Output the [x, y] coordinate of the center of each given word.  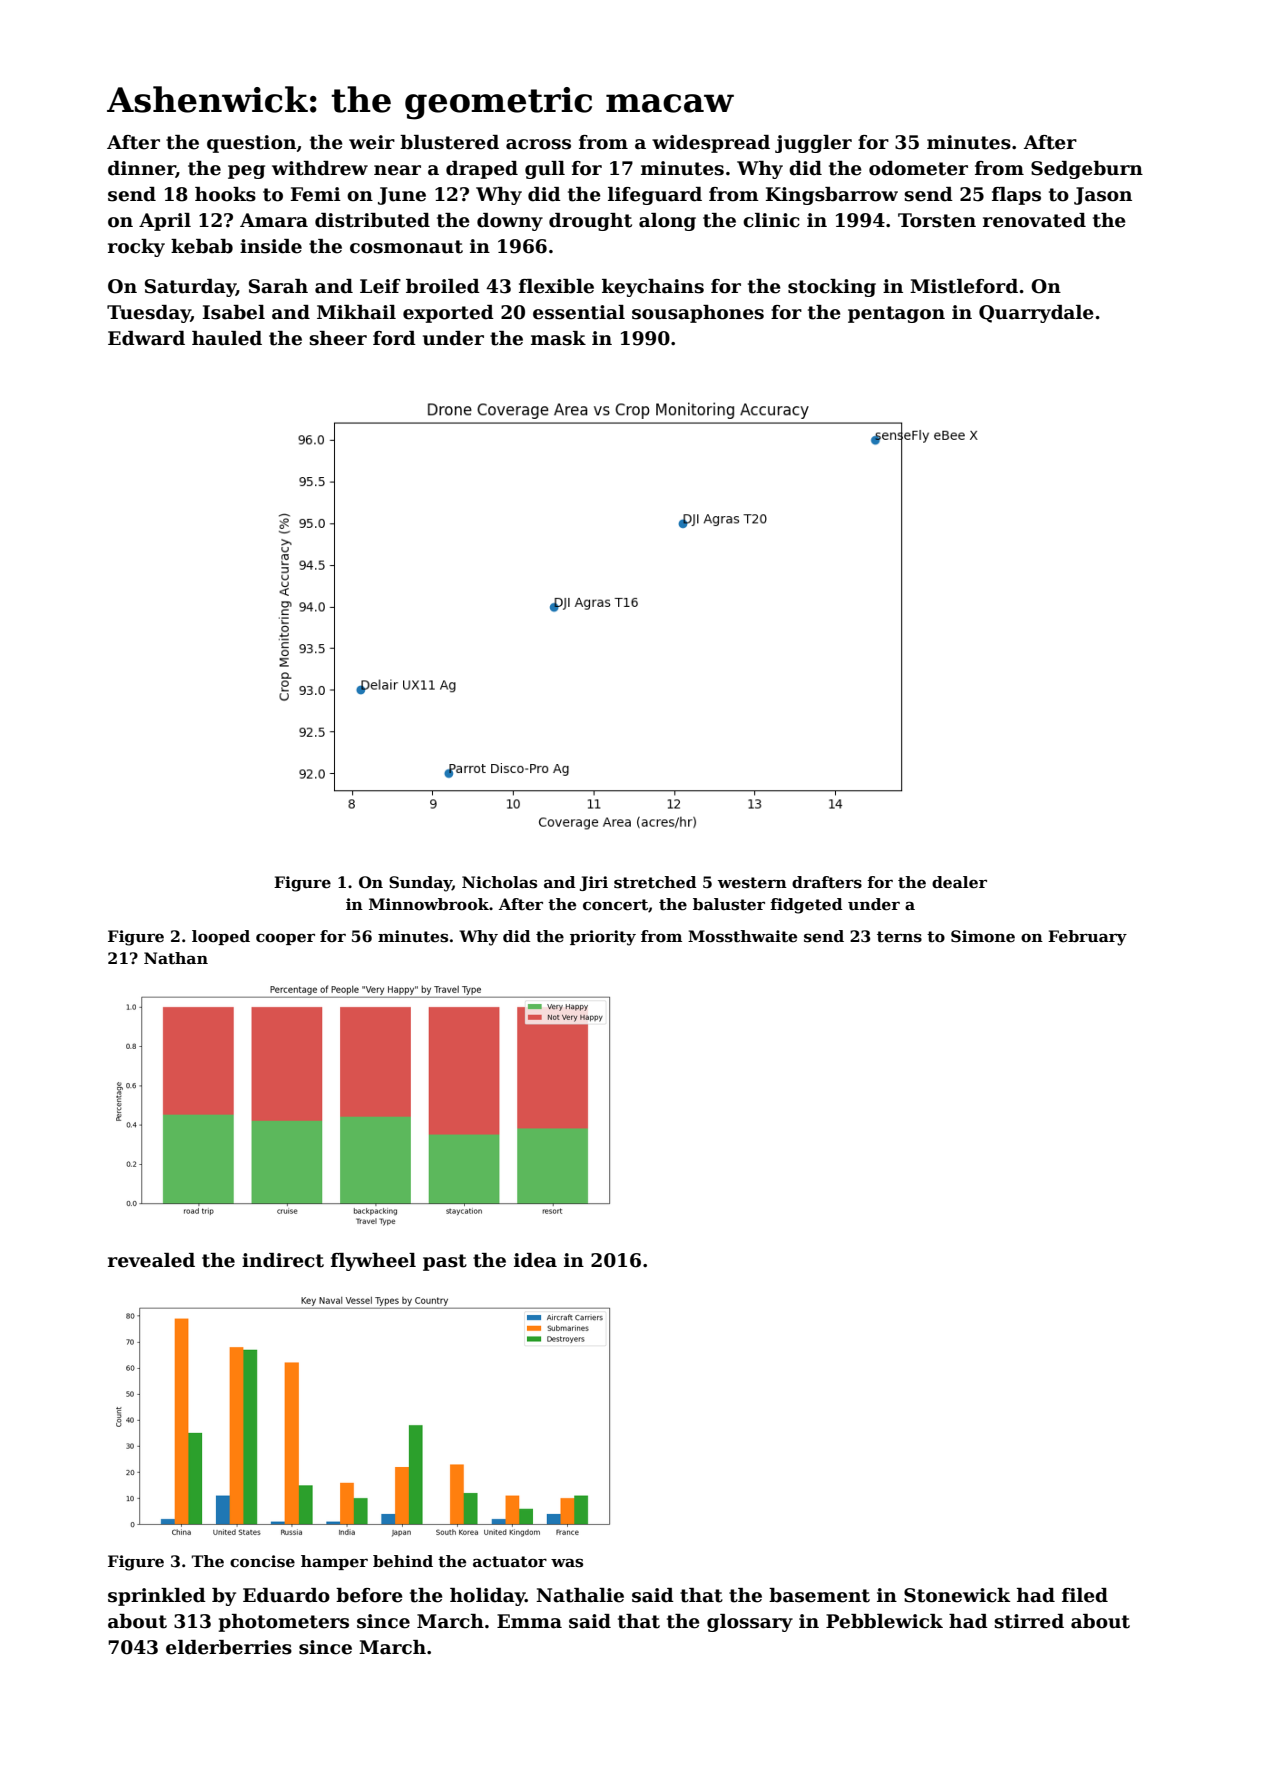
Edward [146, 338]
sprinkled [157, 1597]
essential [579, 312]
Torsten [937, 220]
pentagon [896, 314]
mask [558, 338]
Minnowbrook [429, 904]
